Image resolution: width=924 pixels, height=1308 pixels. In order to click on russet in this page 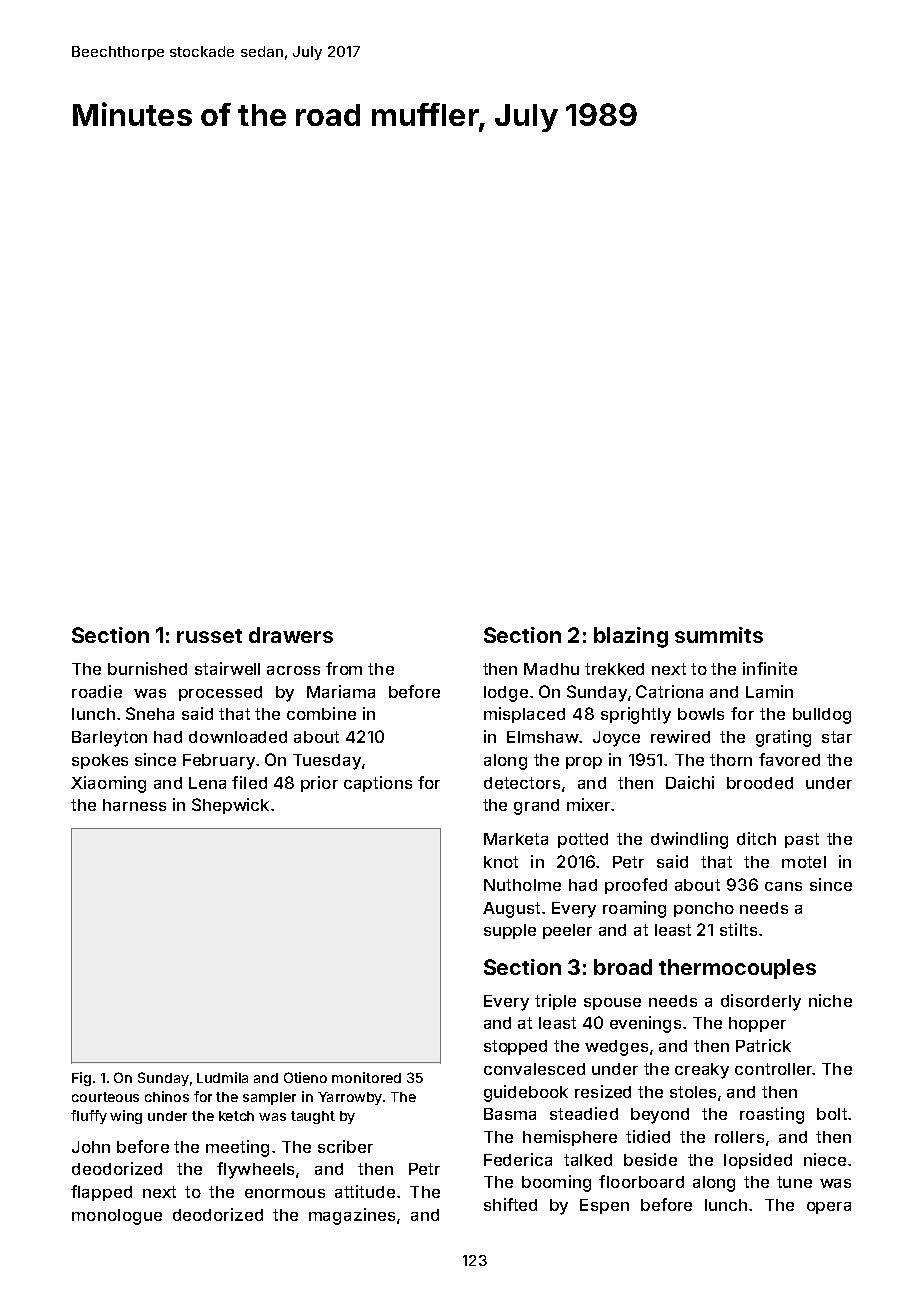, I will do `click(209, 636)`.
